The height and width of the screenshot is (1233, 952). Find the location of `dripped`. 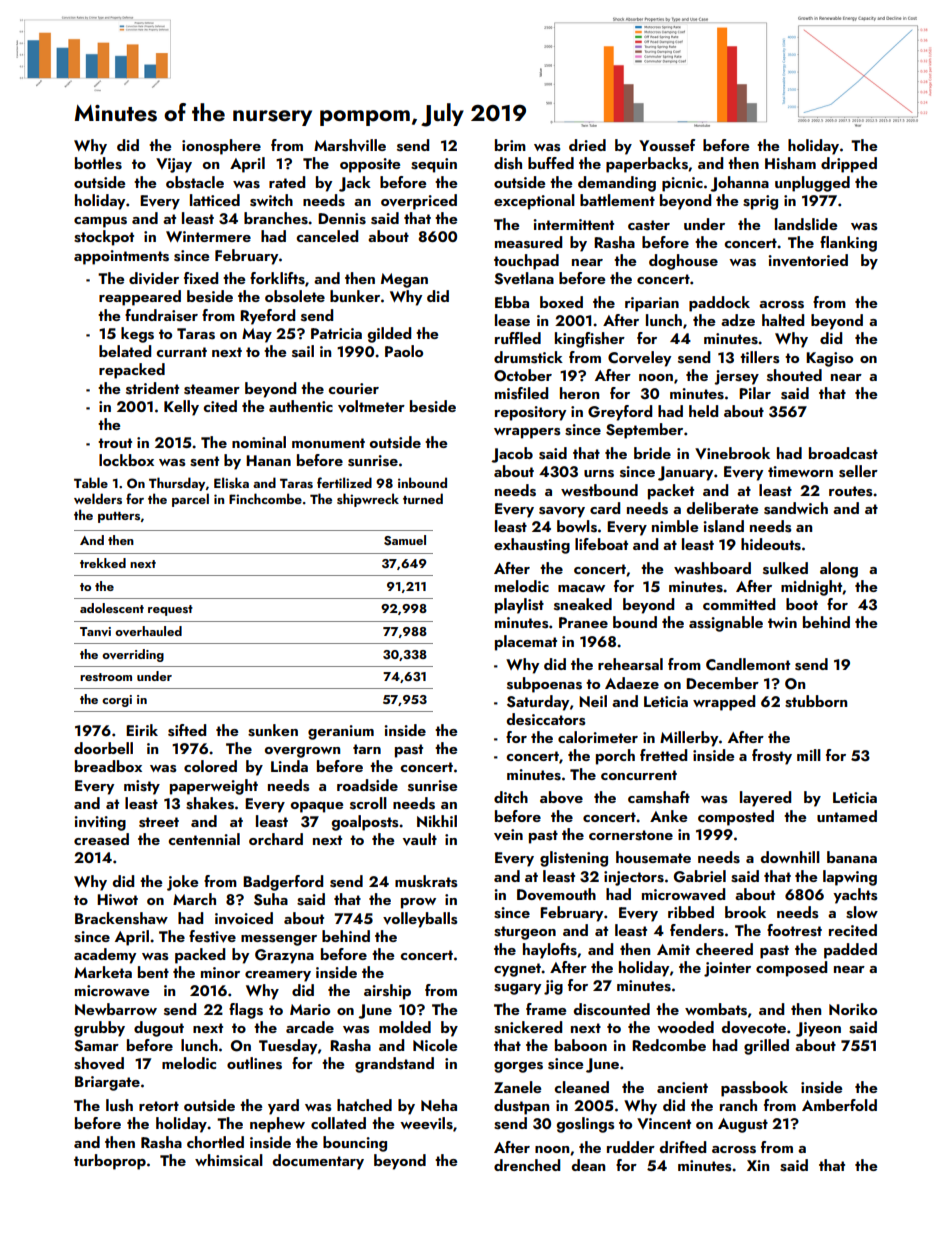

dripped is located at coordinates (849, 165).
